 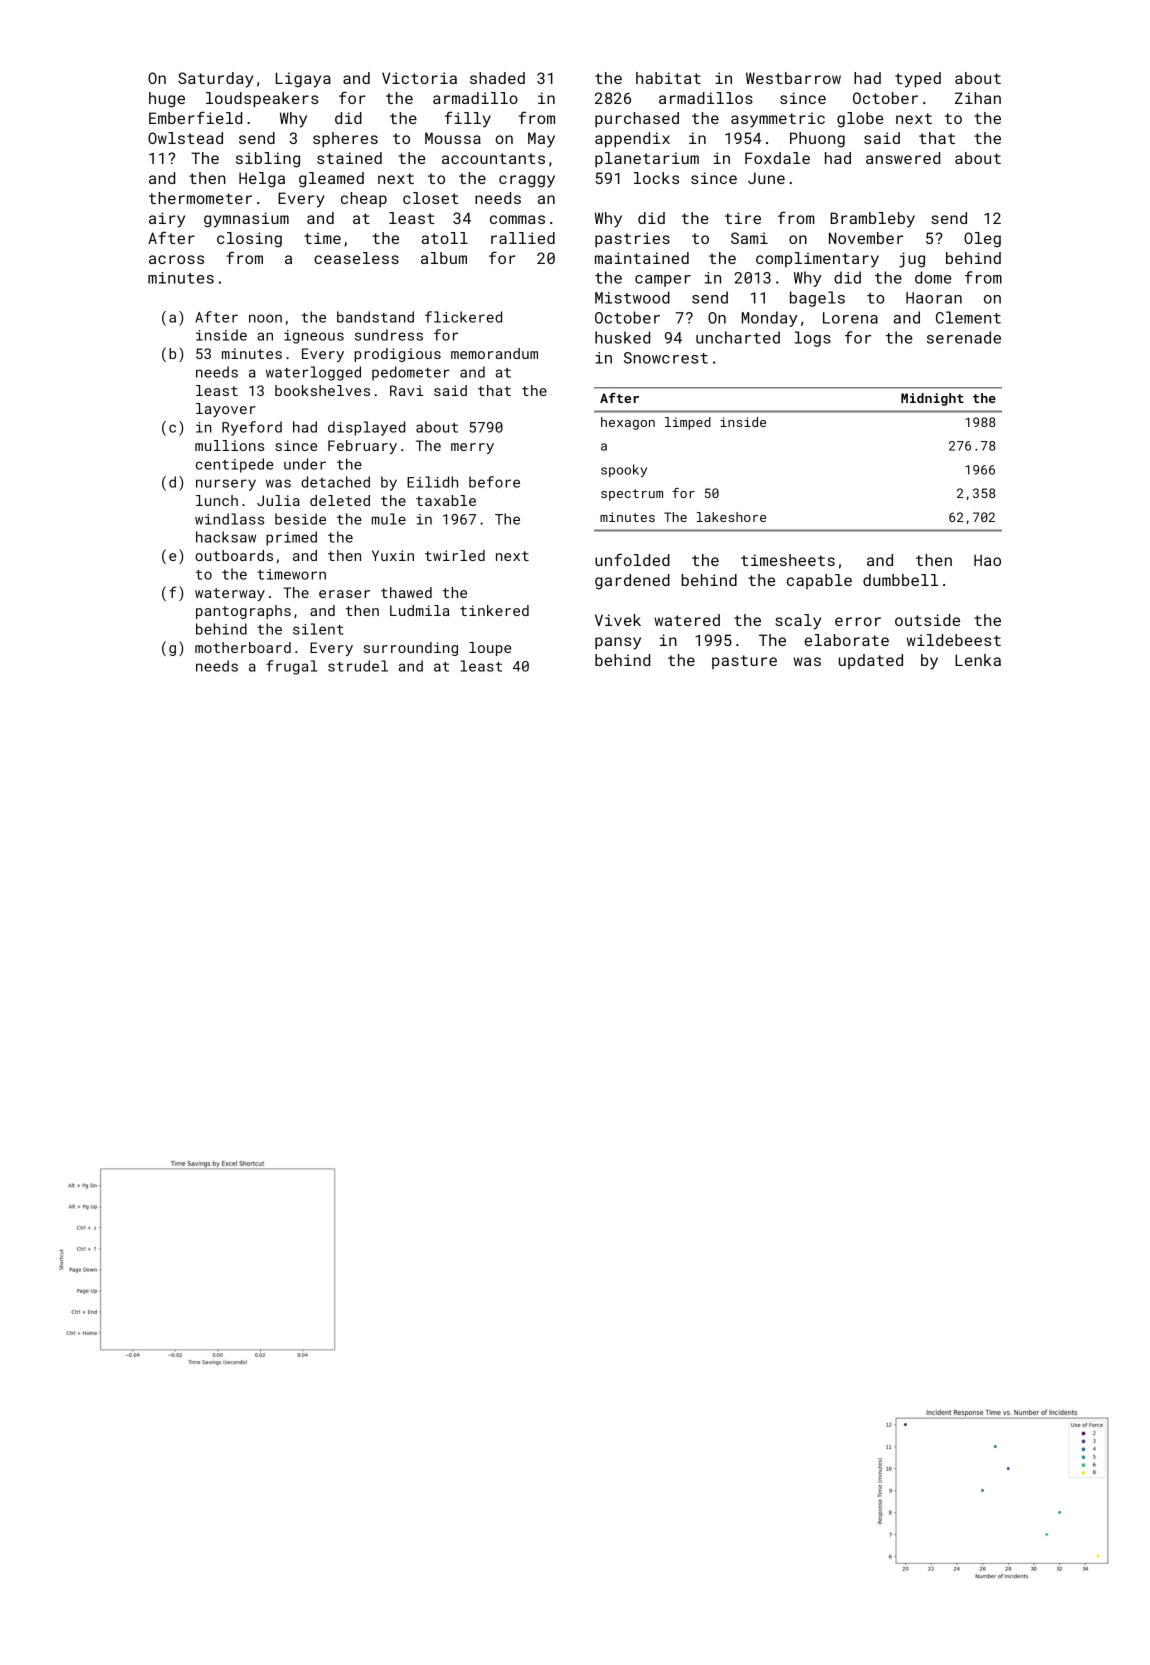 What do you see at coordinates (900, 580) in the page?
I see `dumbbell` at bounding box center [900, 580].
